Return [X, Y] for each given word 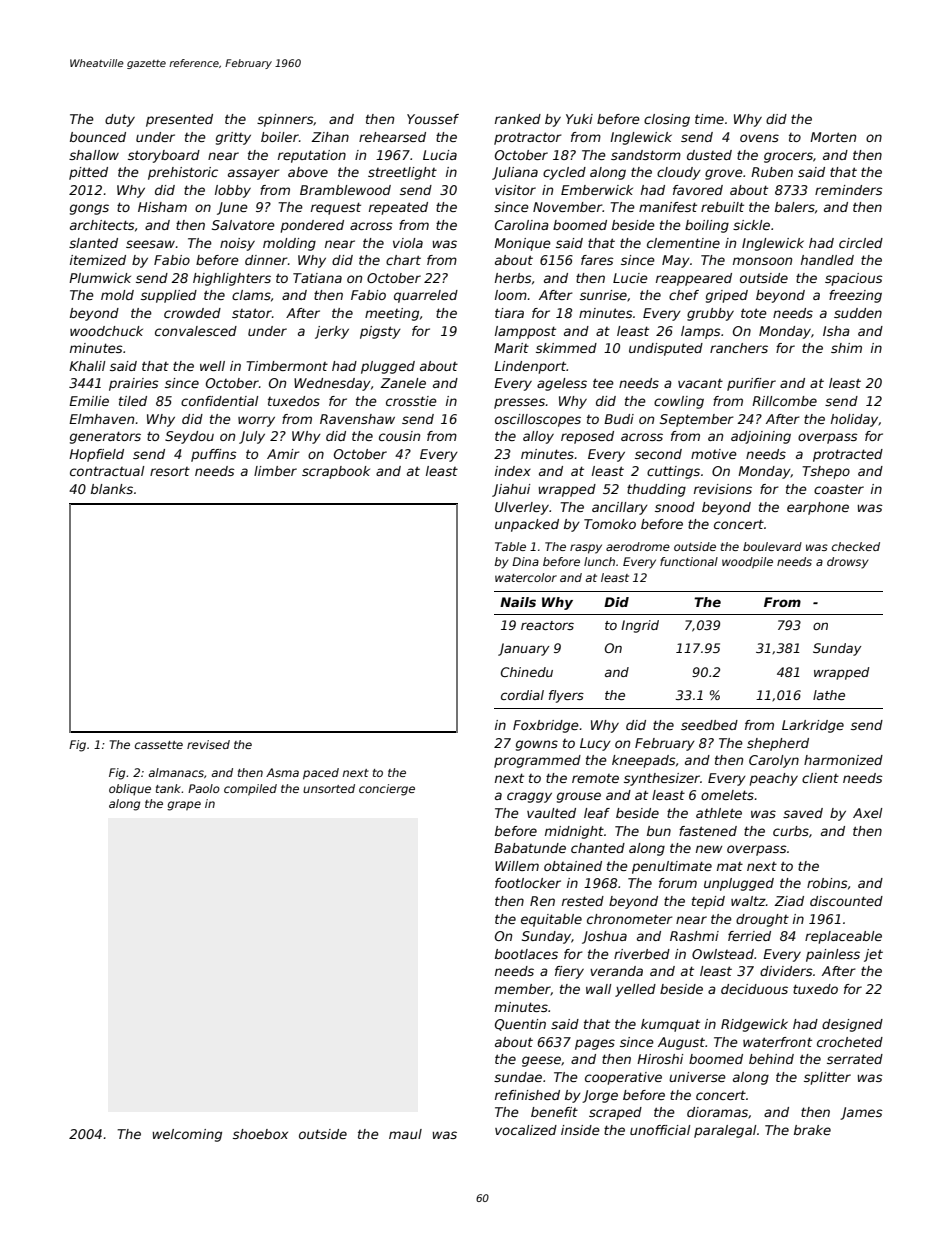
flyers [566, 696]
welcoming [187, 1135]
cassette [159, 745]
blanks [112, 489]
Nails [518, 602]
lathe [829, 695]
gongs [89, 209]
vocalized [526, 1130]
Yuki [579, 119]
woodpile [747, 563]
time [709, 119]
